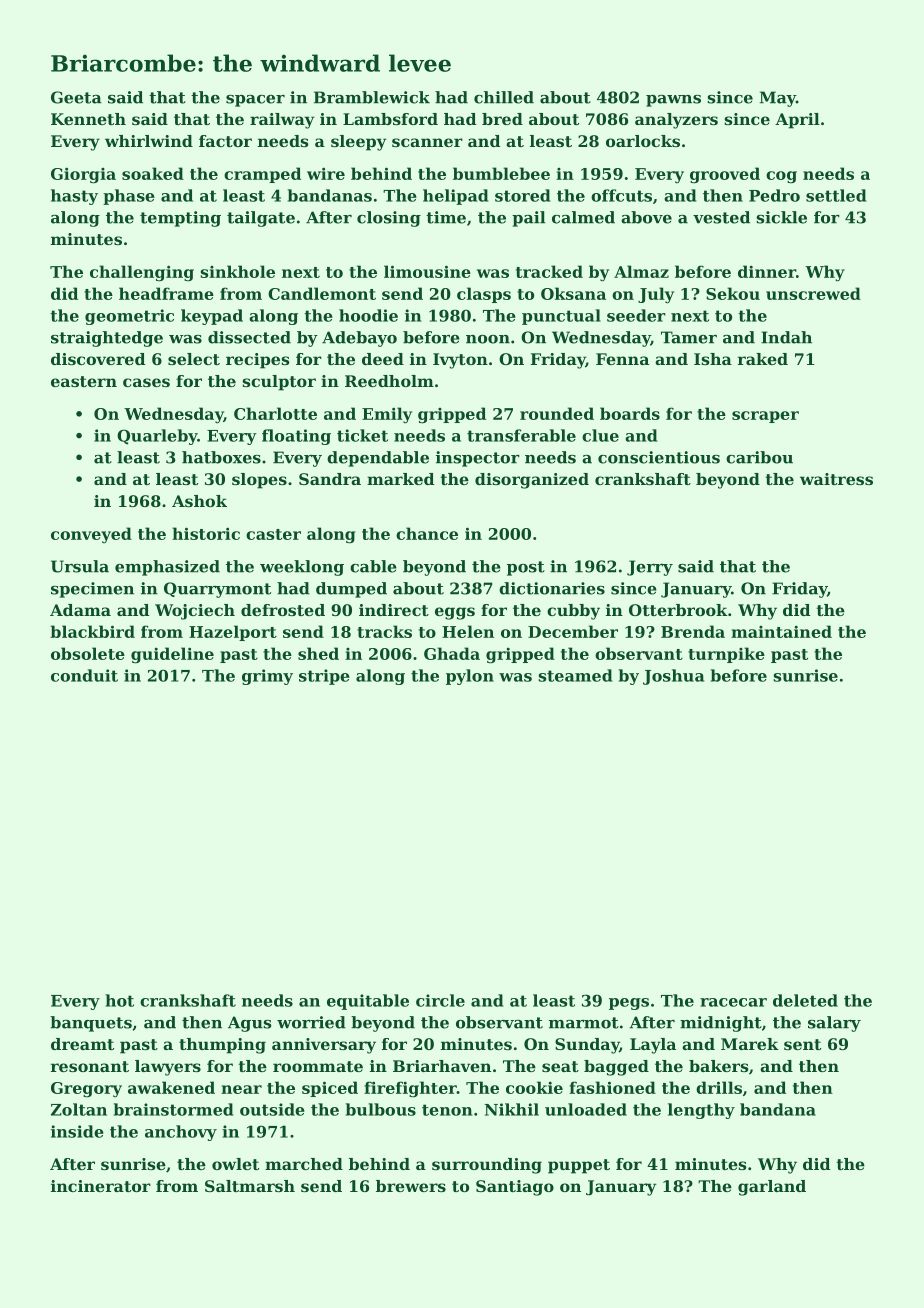 The width and height of the screenshot is (924, 1308). What do you see at coordinates (378, 459) in the screenshot?
I see `dependable` at bounding box center [378, 459].
